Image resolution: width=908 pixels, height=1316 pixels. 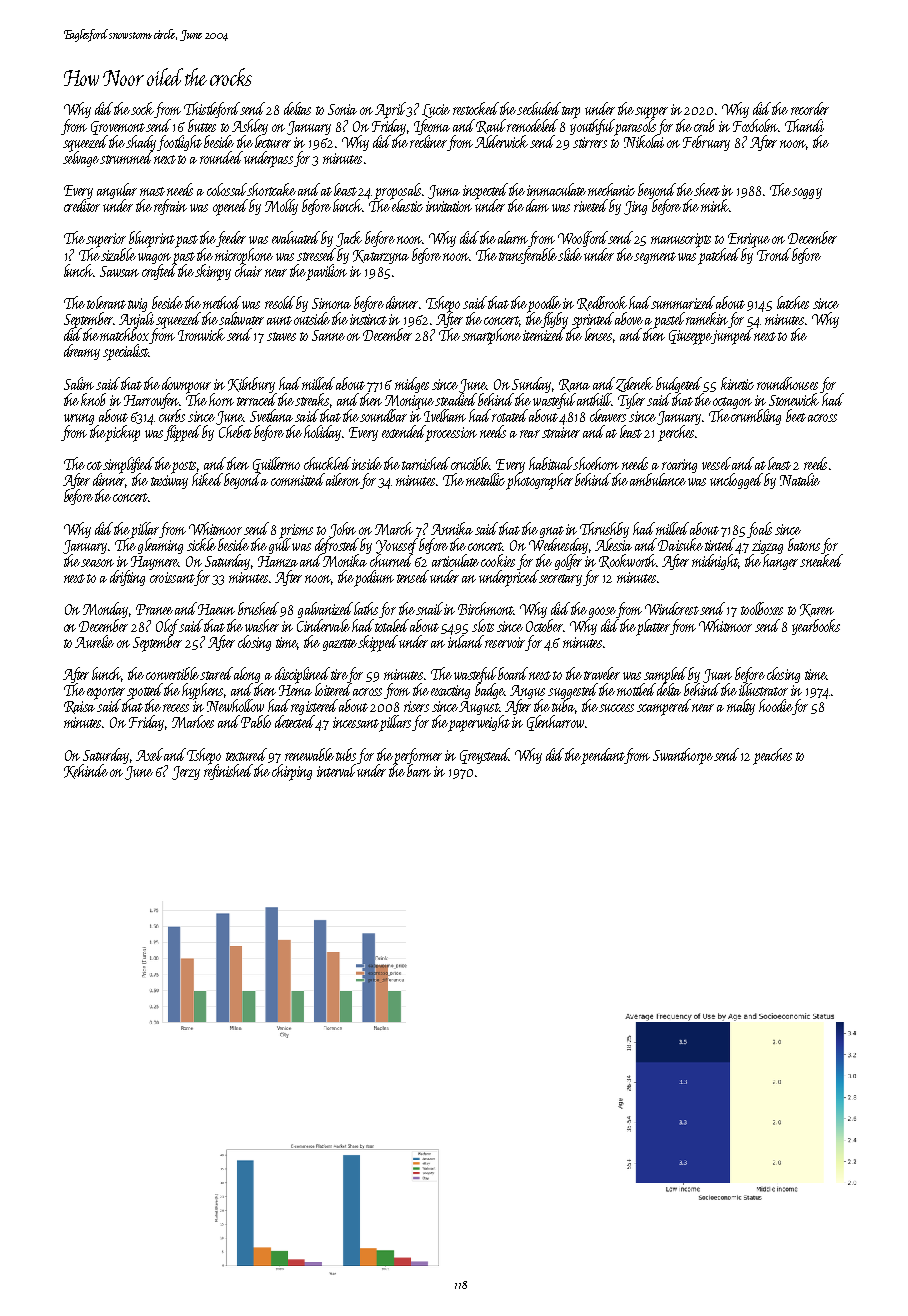 I want to click on season, so click(x=97, y=563).
